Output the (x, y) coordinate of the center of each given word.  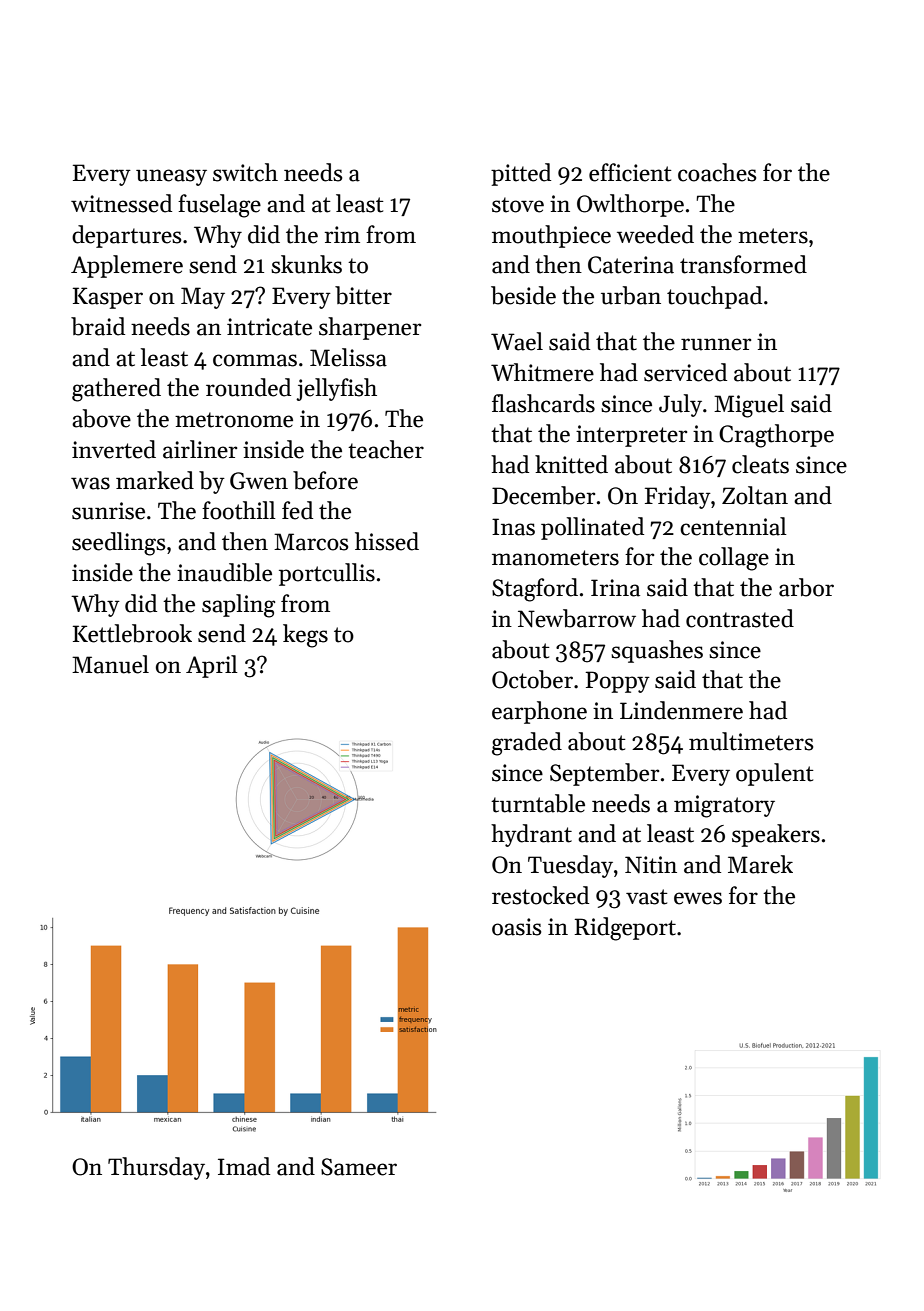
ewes (698, 898)
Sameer (359, 1167)
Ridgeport (625, 929)
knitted (571, 464)
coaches (717, 172)
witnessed (121, 203)
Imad (244, 1166)
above (101, 418)
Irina (615, 588)
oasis (516, 927)
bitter (363, 295)
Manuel (110, 664)
